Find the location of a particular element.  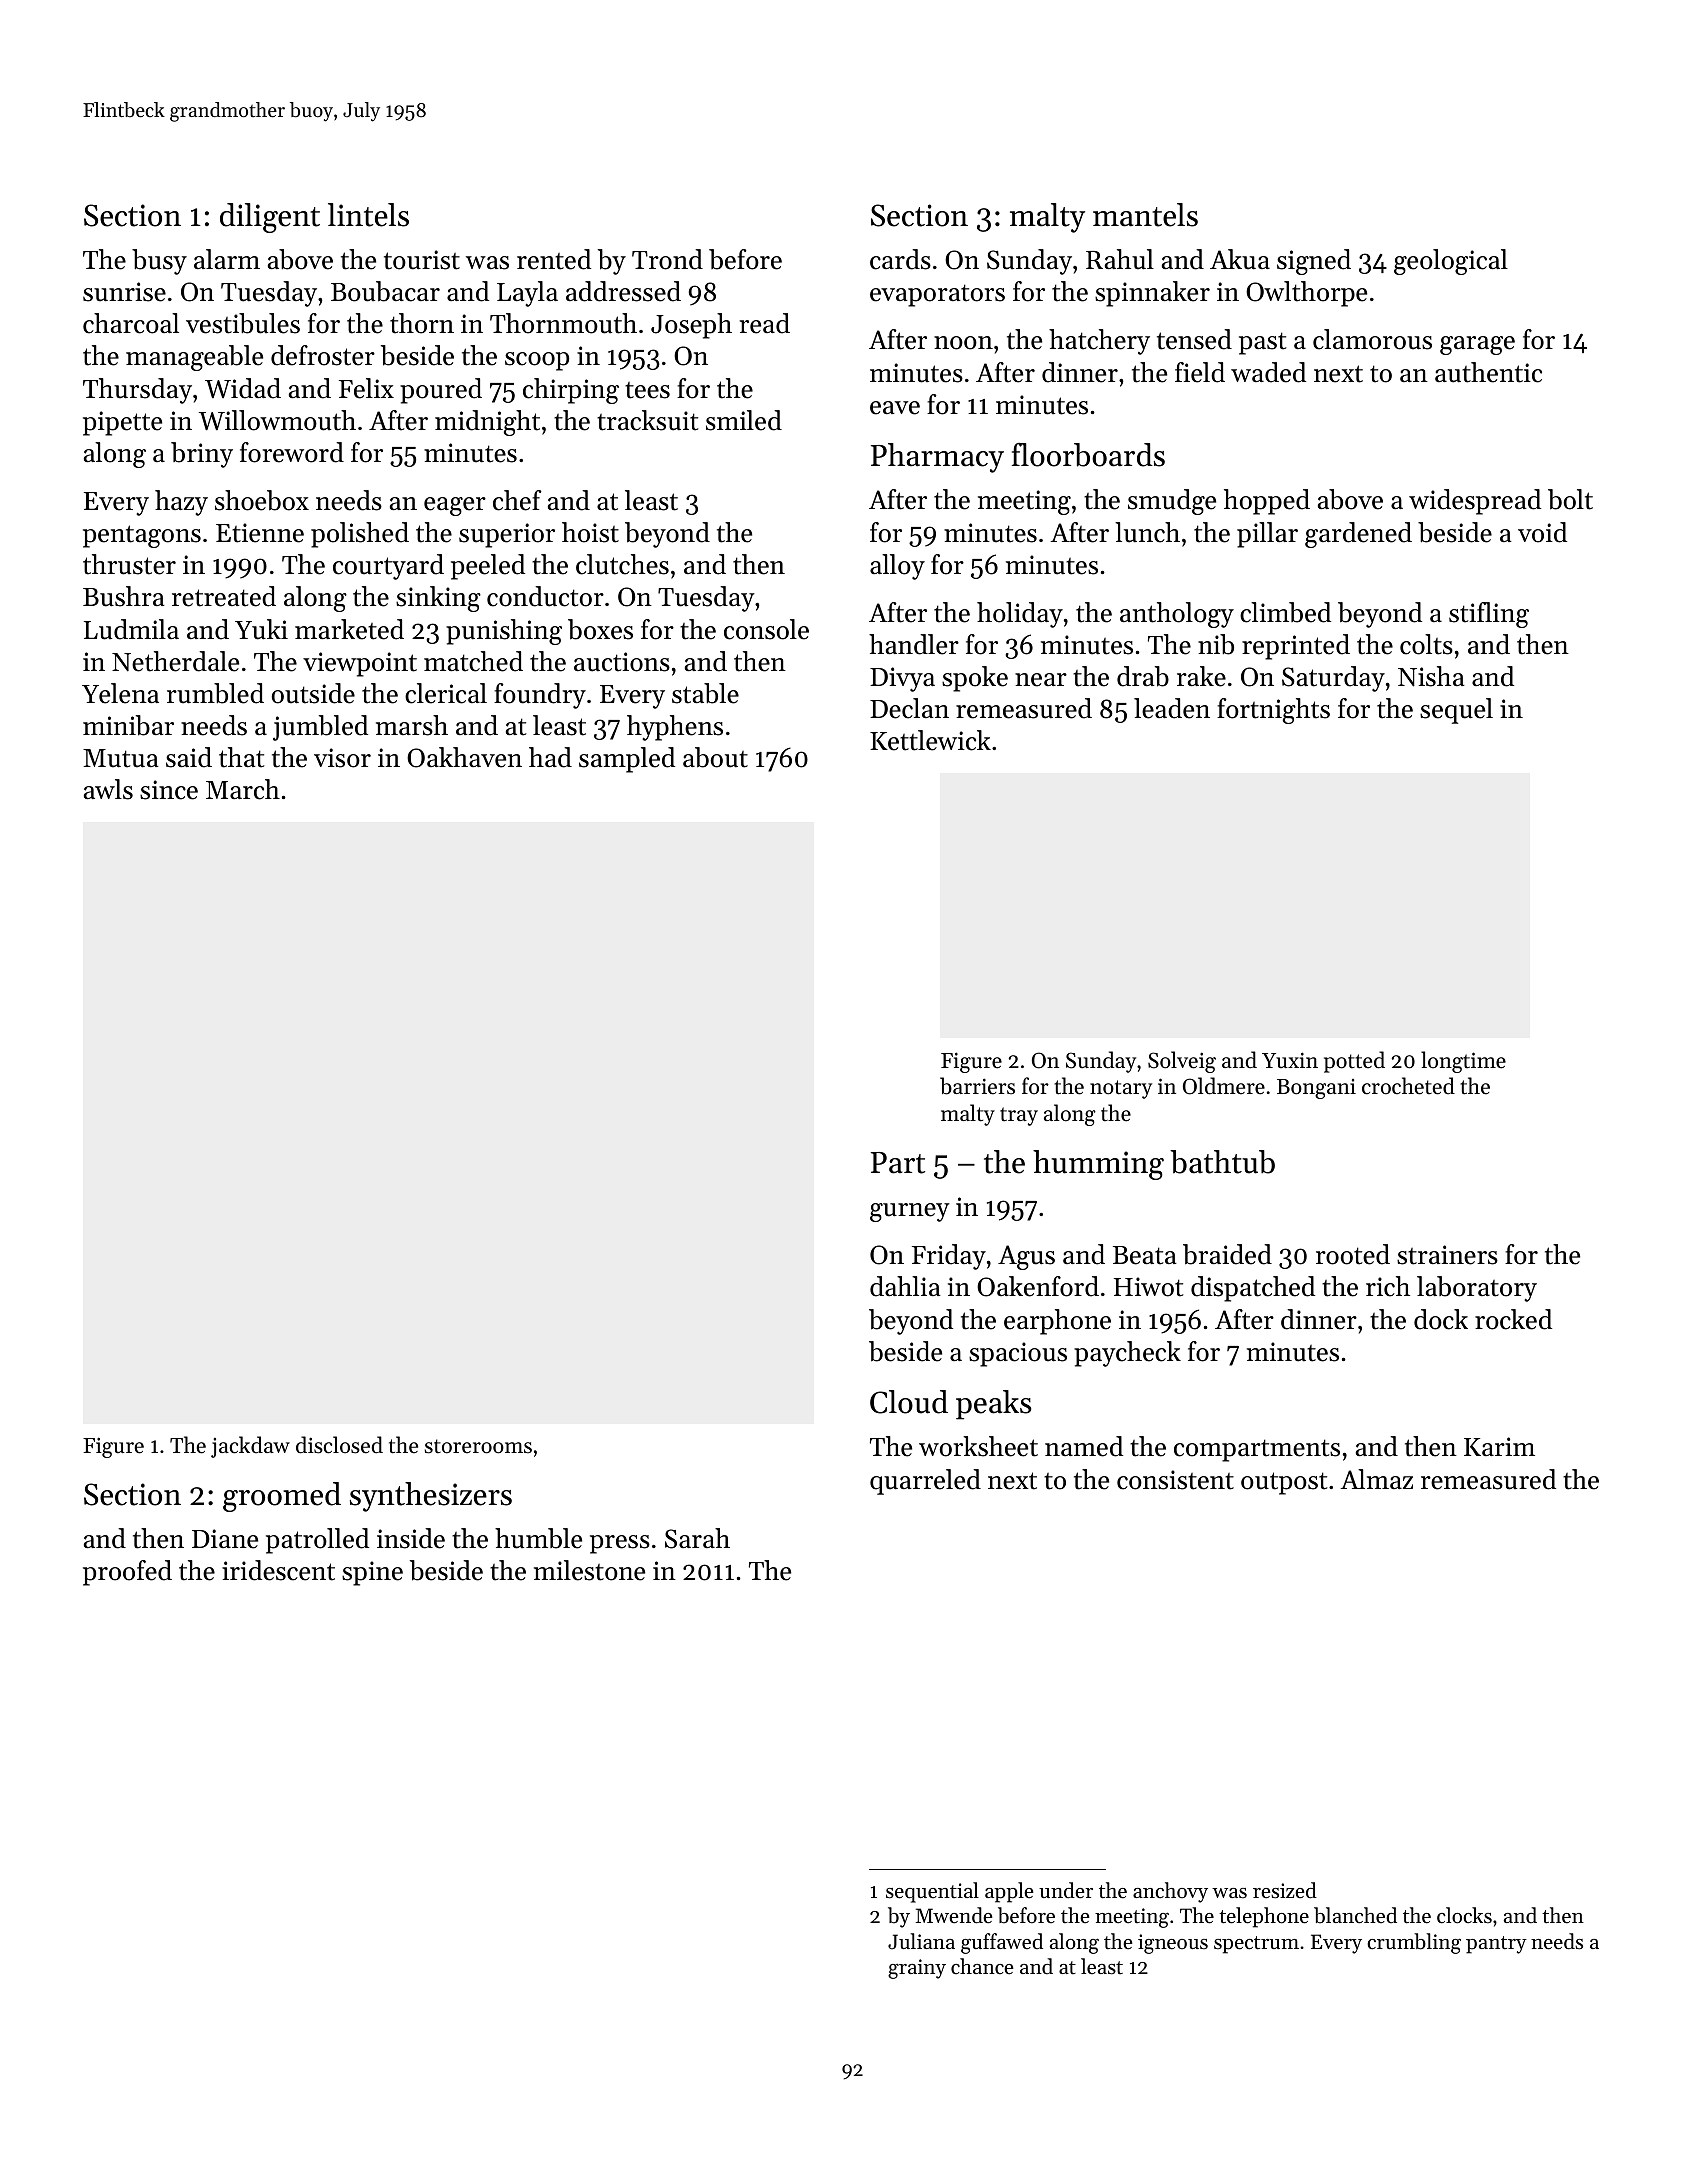

Almaz is located at coordinates (1376, 1479).
